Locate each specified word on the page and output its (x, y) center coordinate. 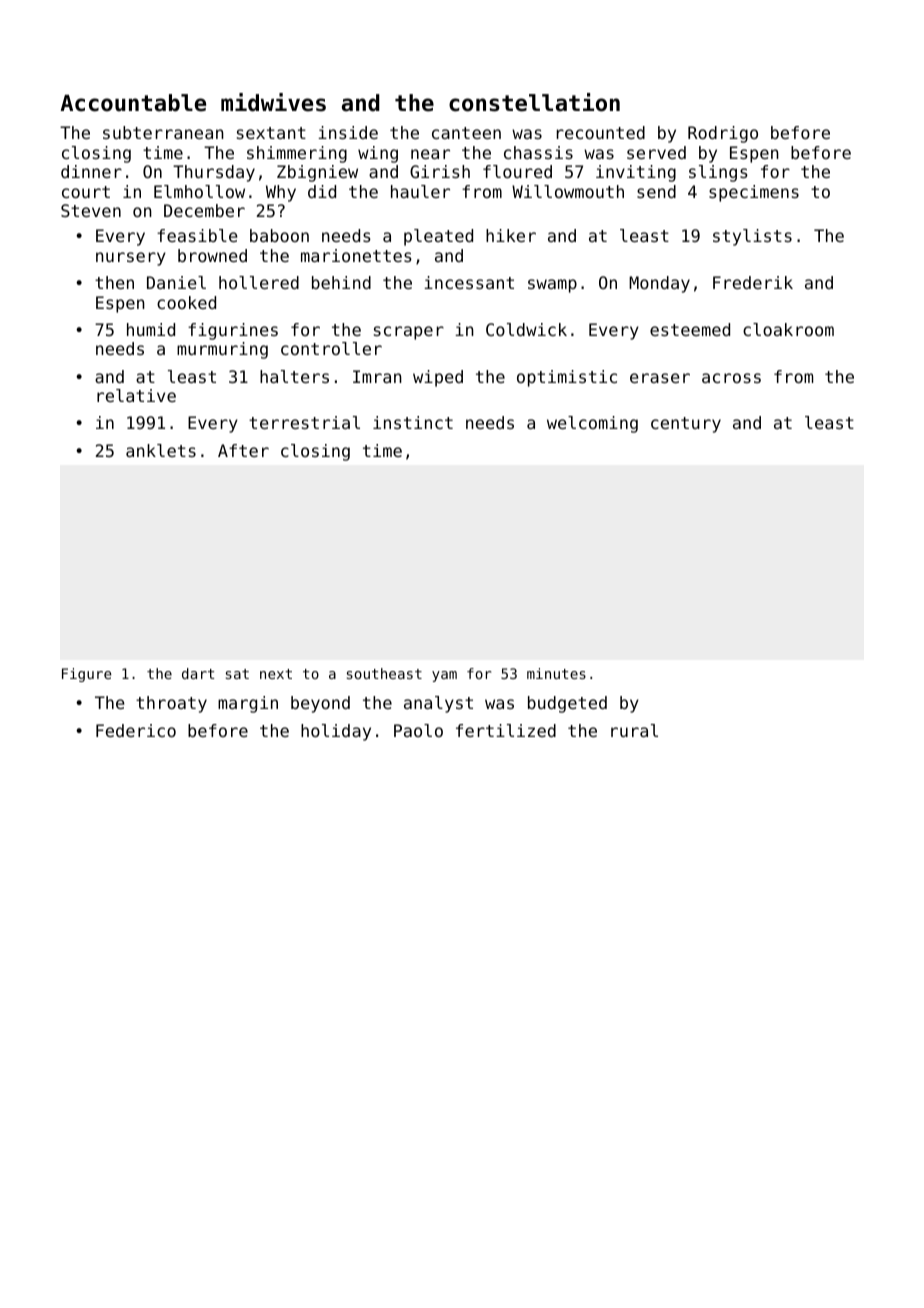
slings (718, 173)
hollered (259, 282)
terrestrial (304, 422)
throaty (171, 704)
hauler (420, 191)
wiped (438, 378)
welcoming (592, 424)
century (686, 425)
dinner (91, 171)
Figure (87, 675)
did (322, 191)
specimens (754, 193)
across (731, 378)
